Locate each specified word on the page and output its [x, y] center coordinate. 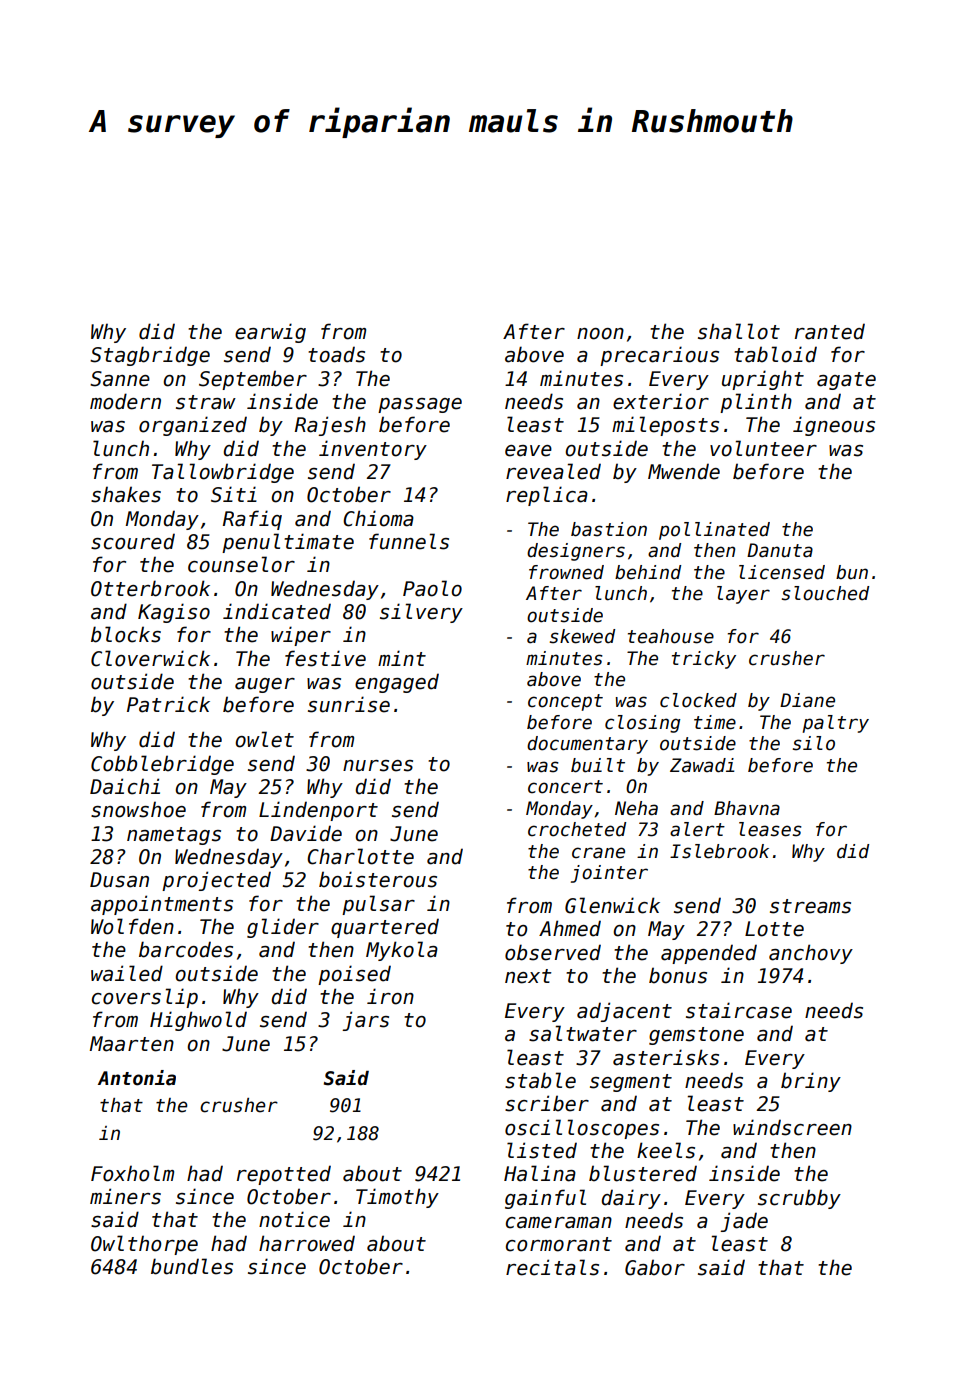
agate [846, 381]
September [253, 380]
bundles [192, 1266]
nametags [174, 836]
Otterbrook [150, 588]
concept [565, 702]
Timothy [397, 1198]
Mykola [402, 951]
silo [813, 743]
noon [600, 334]
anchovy [811, 954]
